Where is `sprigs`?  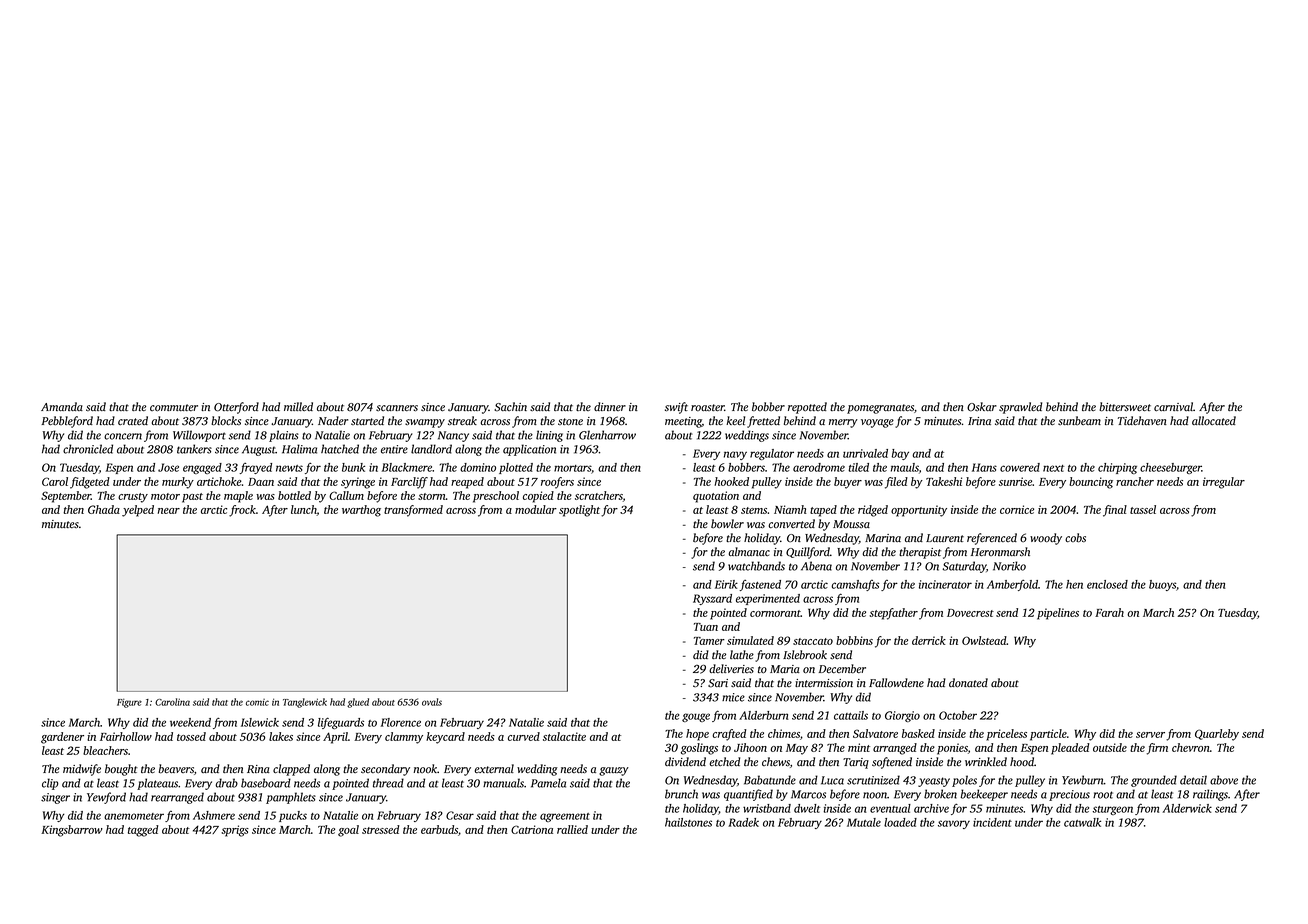
sprigs is located at coordinates (235, 831).
